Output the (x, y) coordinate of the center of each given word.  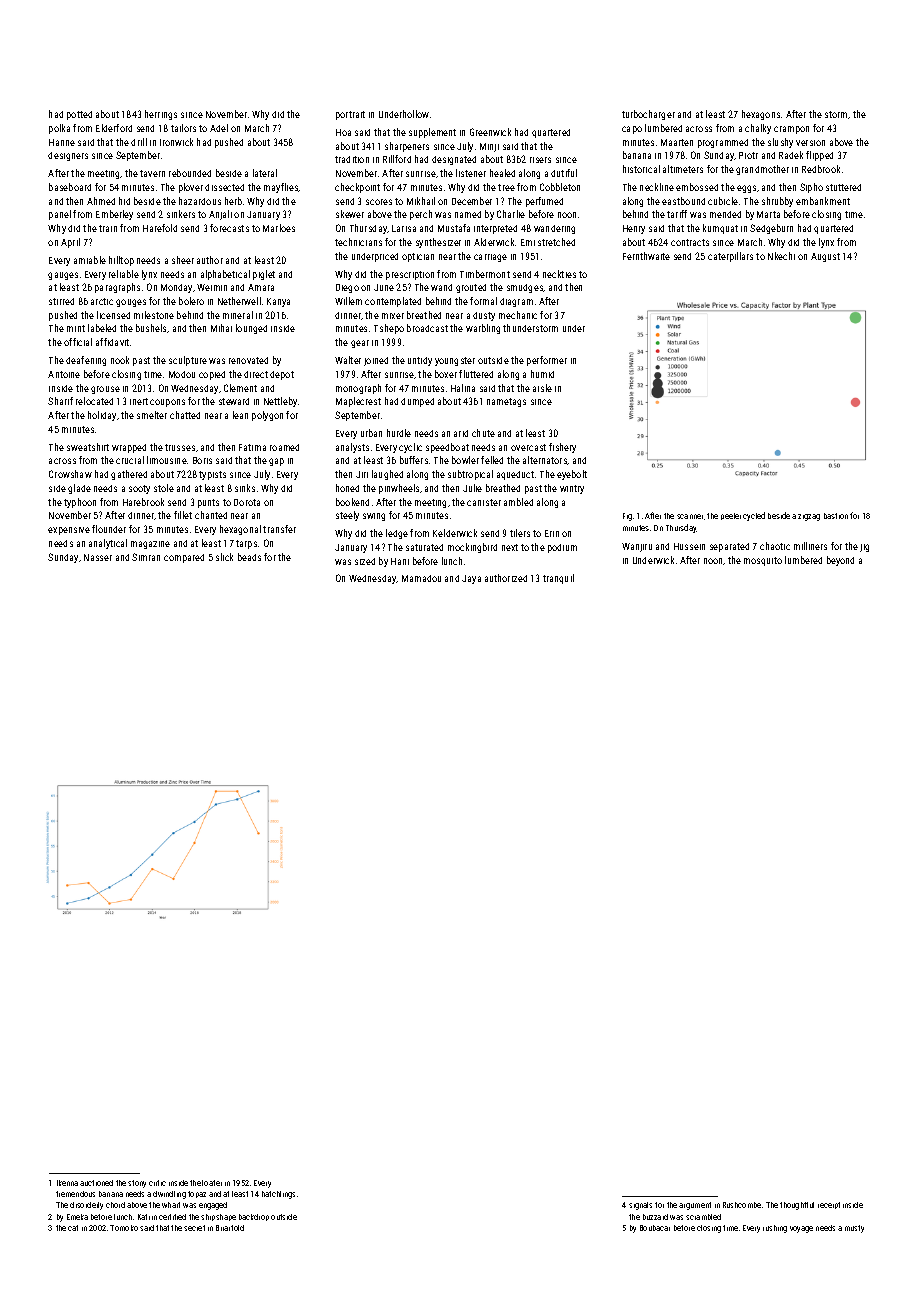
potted (79, 115)
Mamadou (421, 578)
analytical (108, 544)
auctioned (96, 1183)
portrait (350, 115)
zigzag (809, 517)
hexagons (761, 115)
